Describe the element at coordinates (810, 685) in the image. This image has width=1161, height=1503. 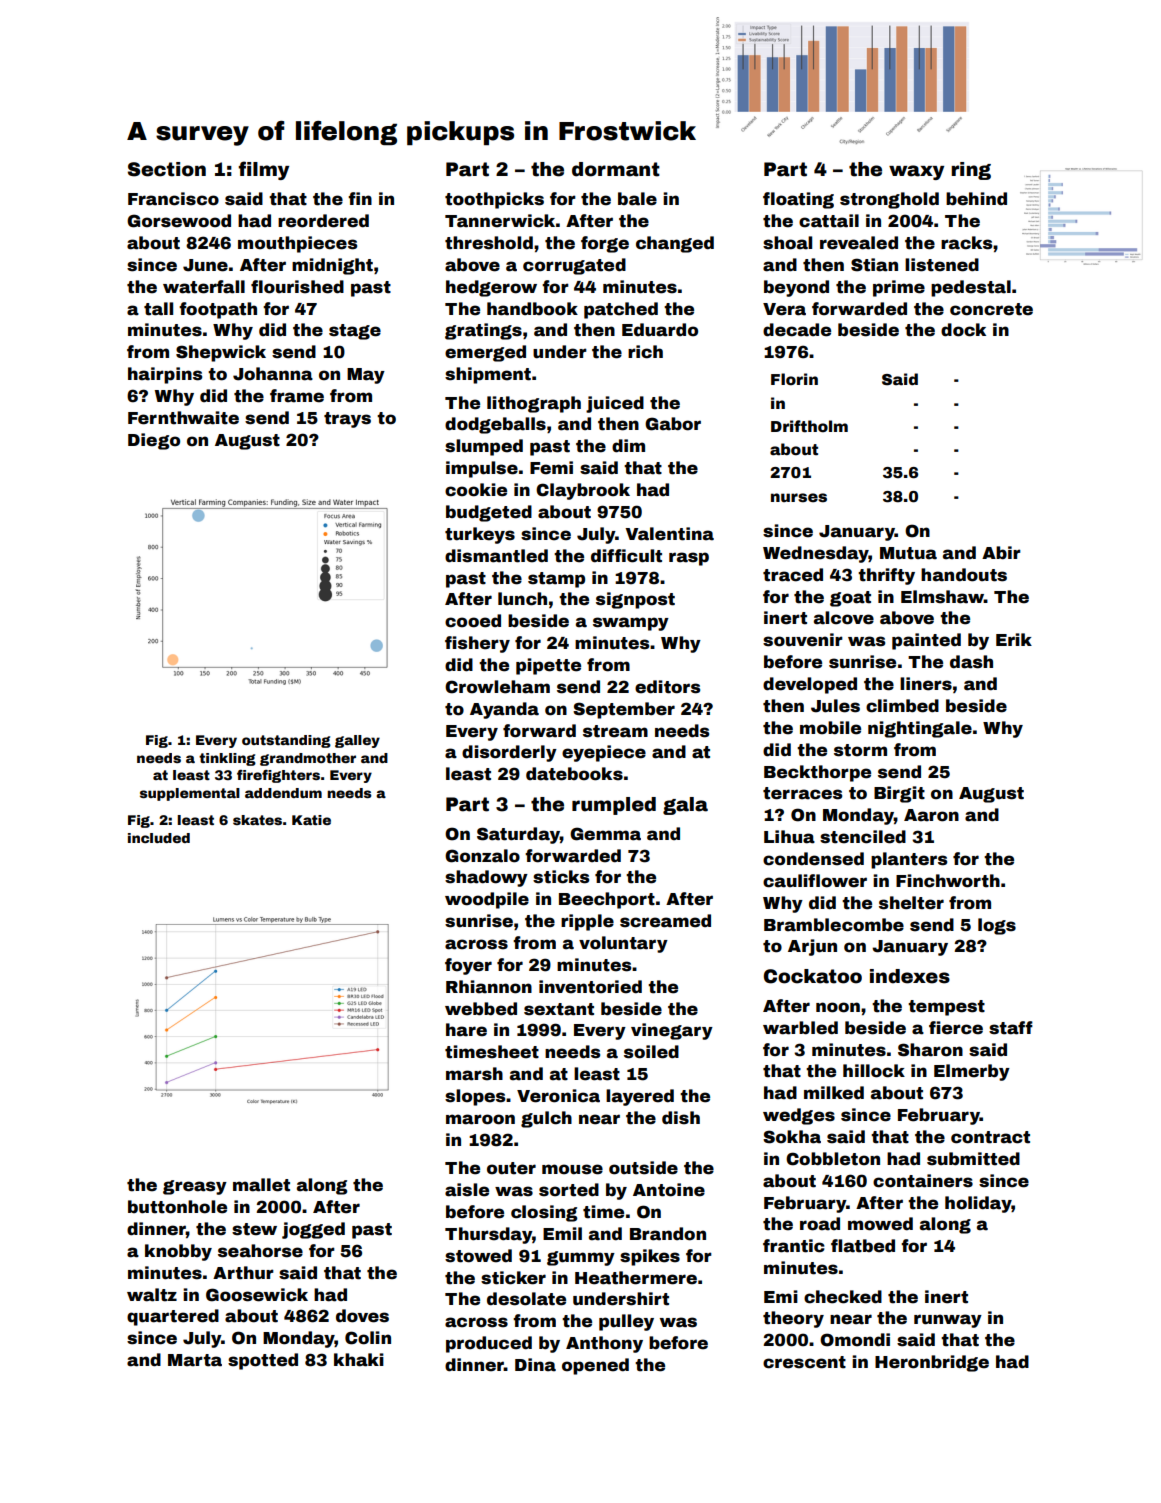
I see `developed` at that location.
